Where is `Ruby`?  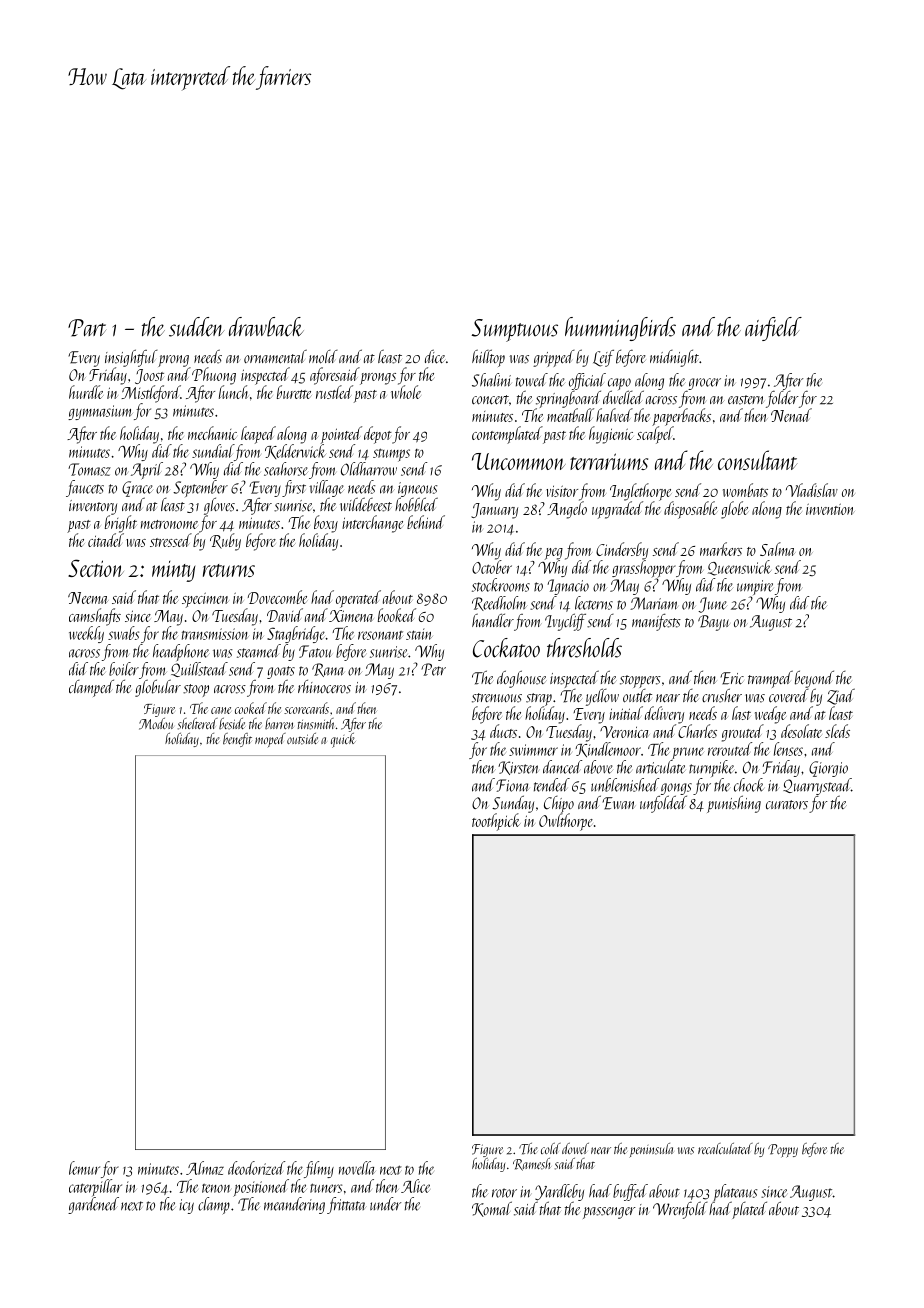
Ruby is located at coordinates (225, 542).
